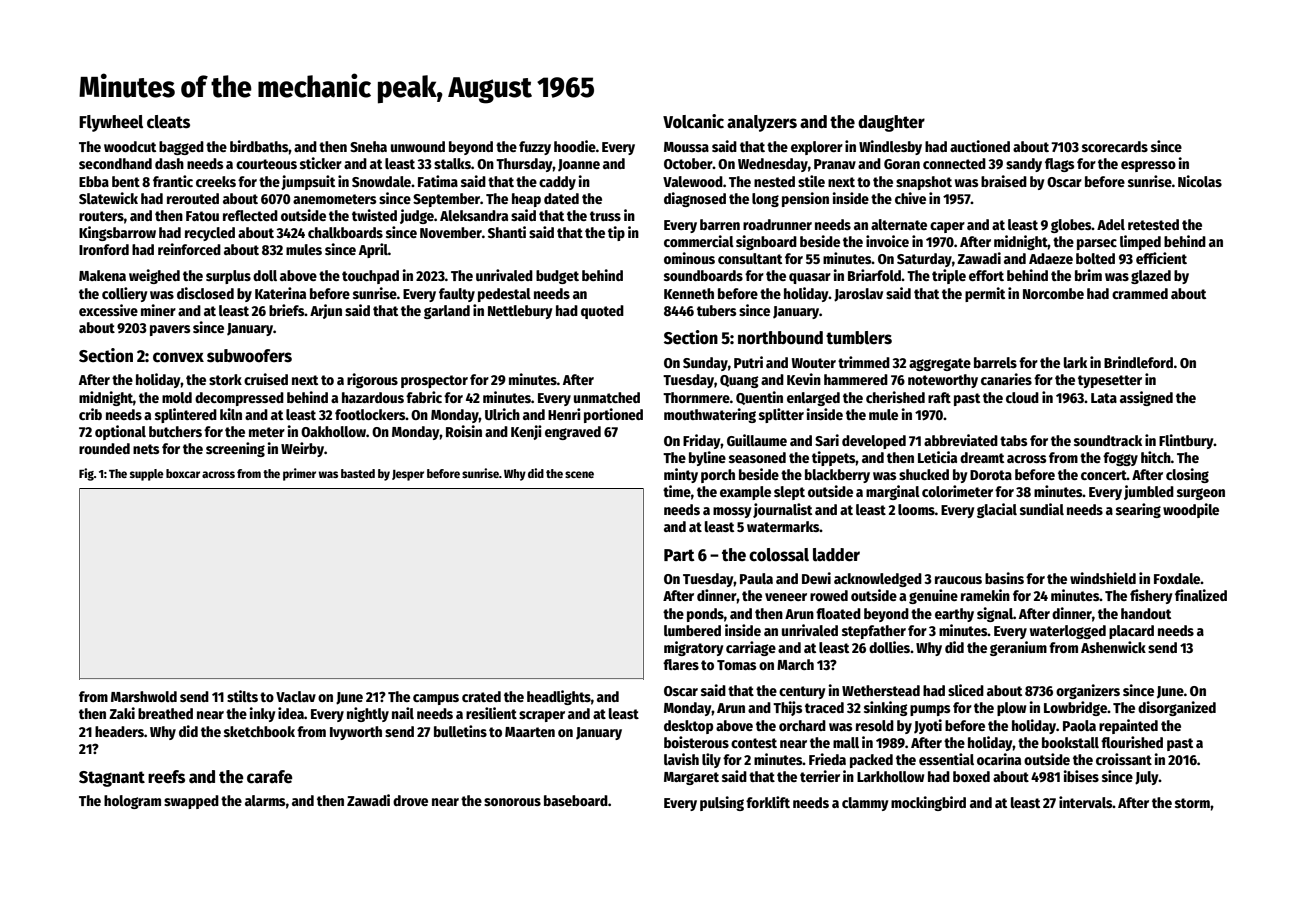 Image resolution: width=1308 pixels, height=924 pixels. I want to click on espresso, so click(1148, 166).
